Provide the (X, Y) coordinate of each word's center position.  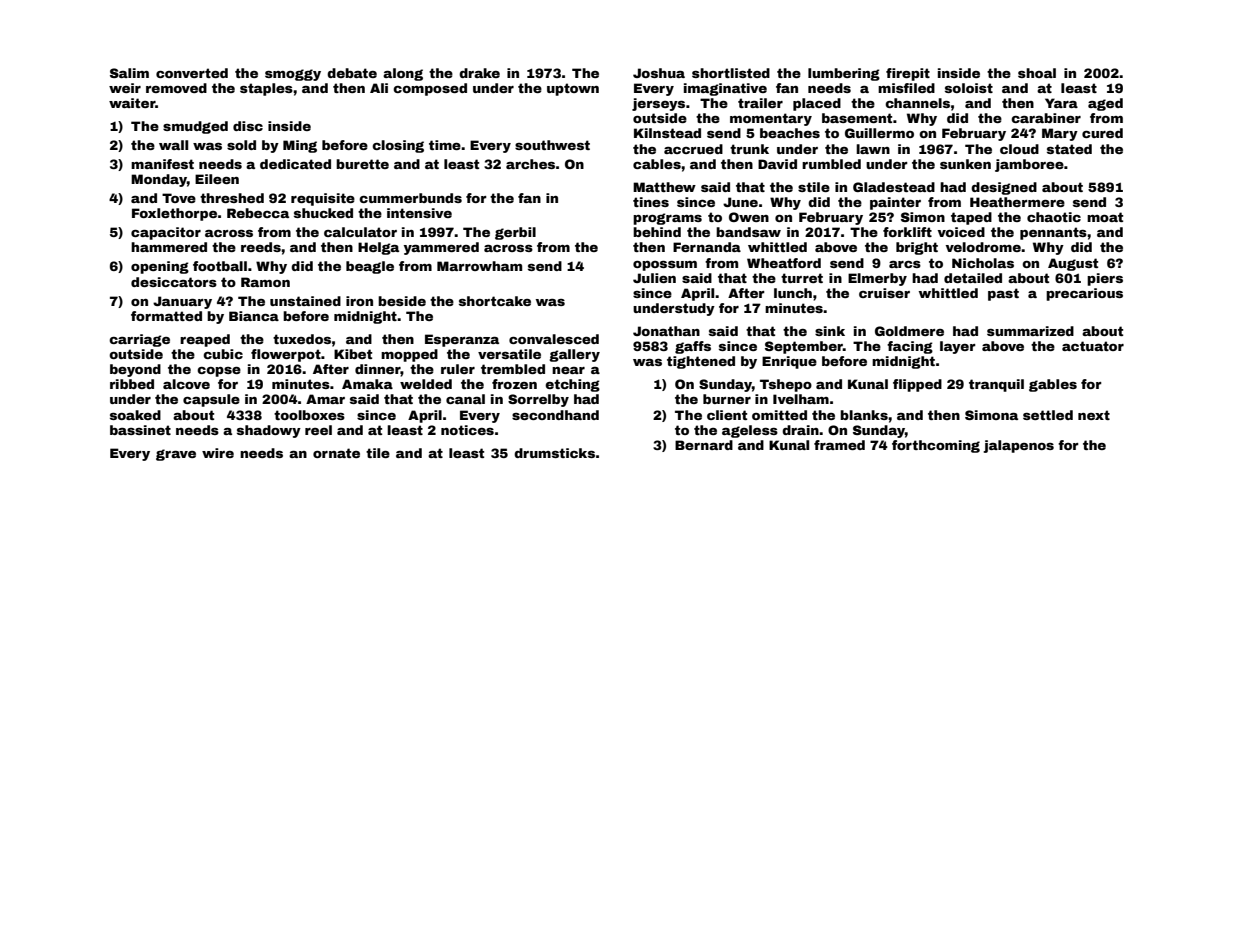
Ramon (265, 282)
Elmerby (877, 279)
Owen (749, 217)
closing (398, 146)
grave (176, 455)
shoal (1037, 73)
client (727, 415)
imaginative (725, 89)
